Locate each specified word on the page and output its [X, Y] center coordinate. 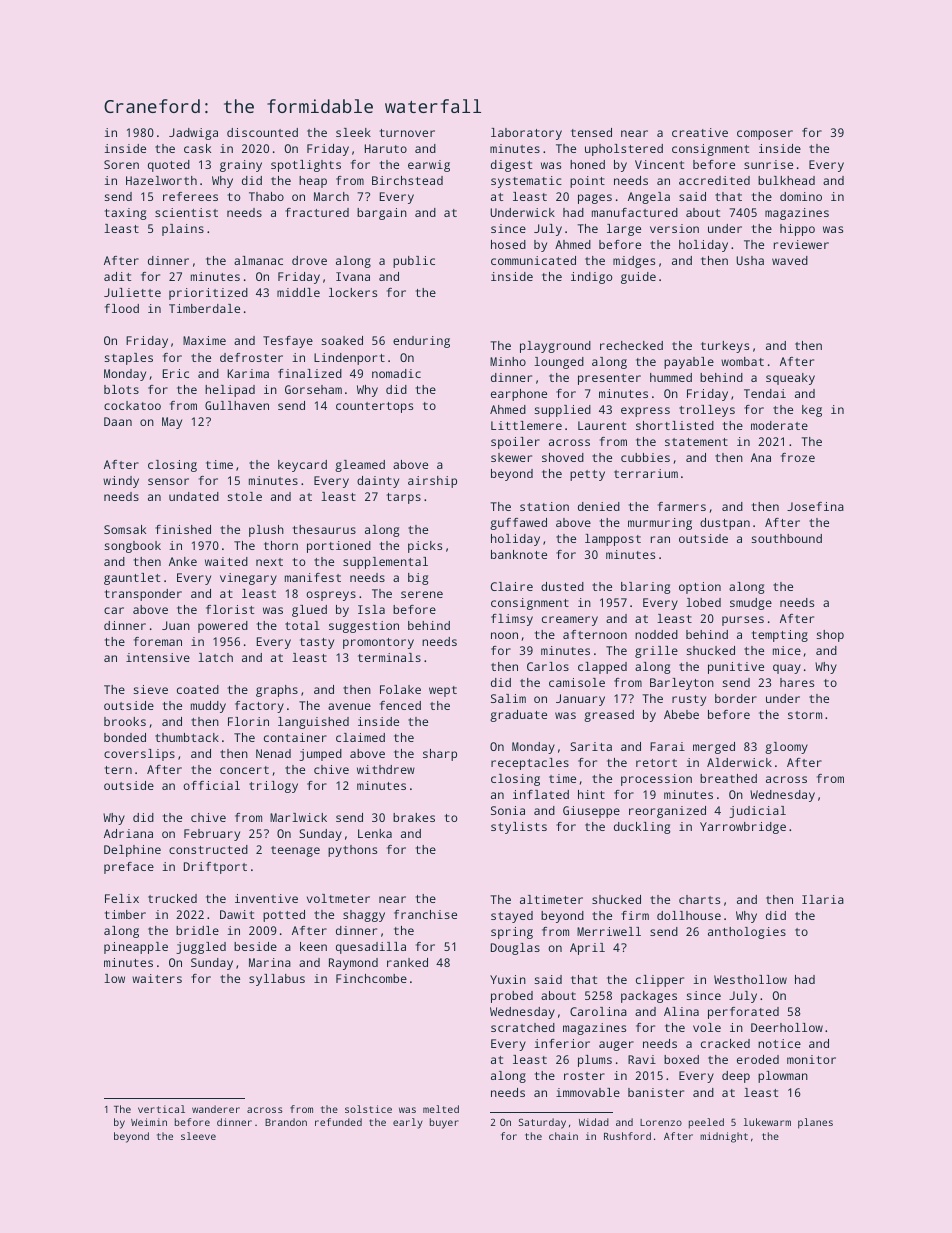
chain [563, 1136]
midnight [724, 1137]
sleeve [198, 1136]
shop [830, 636]
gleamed [360, 466]
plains [183, 230]
